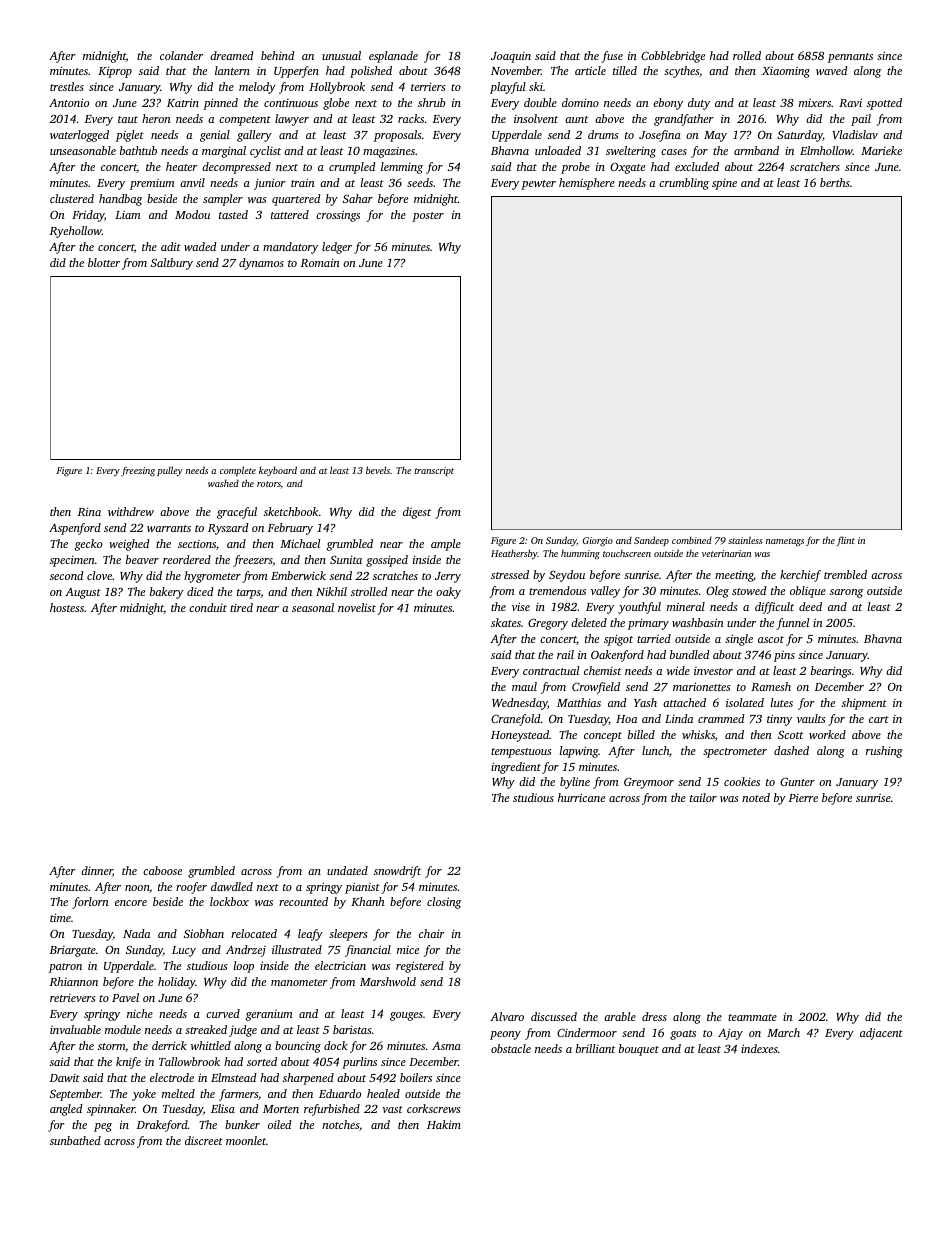  Describe the element at coordinates (97, 871) in the image. I see `dinner` at that location.
